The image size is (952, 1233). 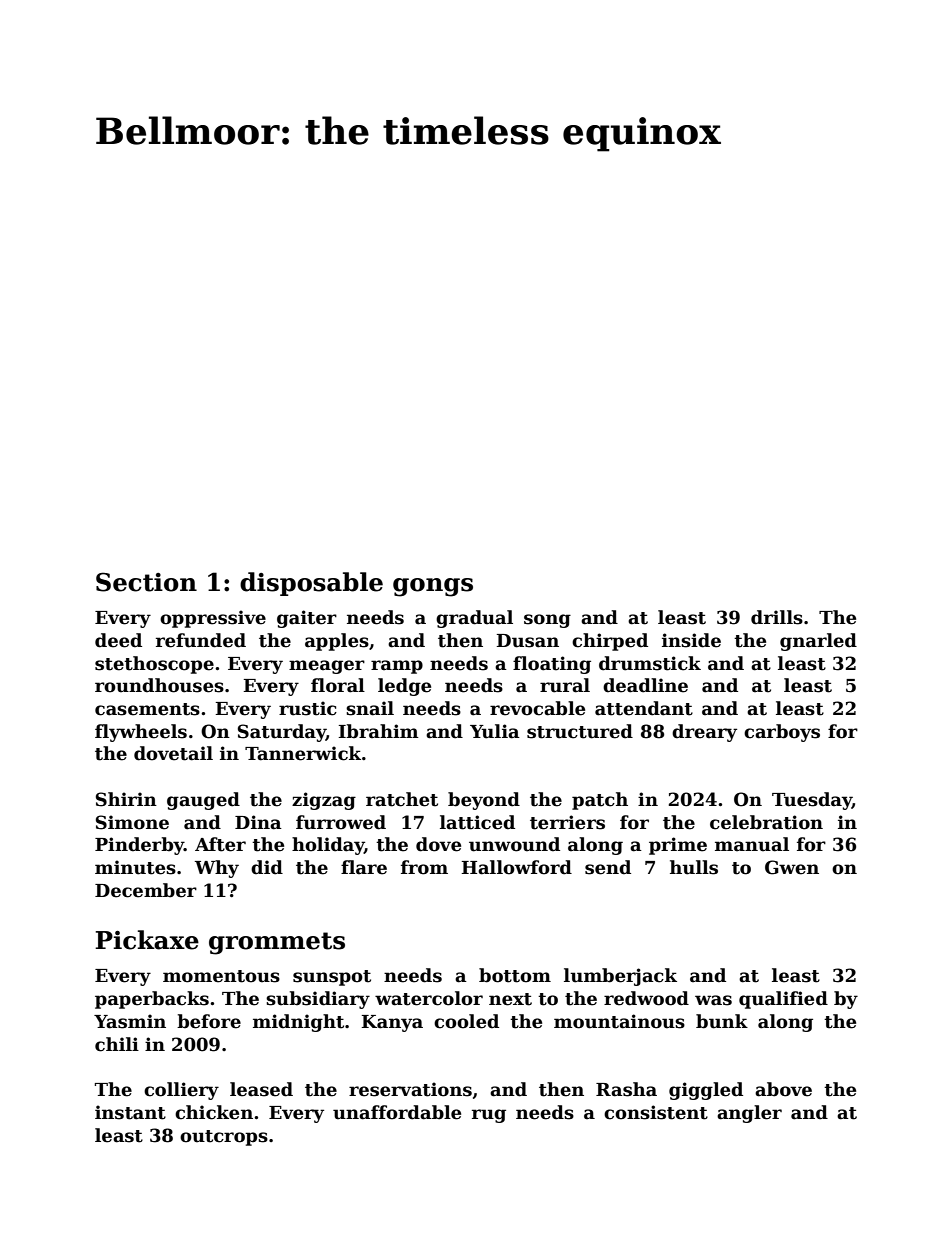 What do you see at coordinates (159, 685) in the document?
I see `roundhouses` at bounding box center [159, 685].
